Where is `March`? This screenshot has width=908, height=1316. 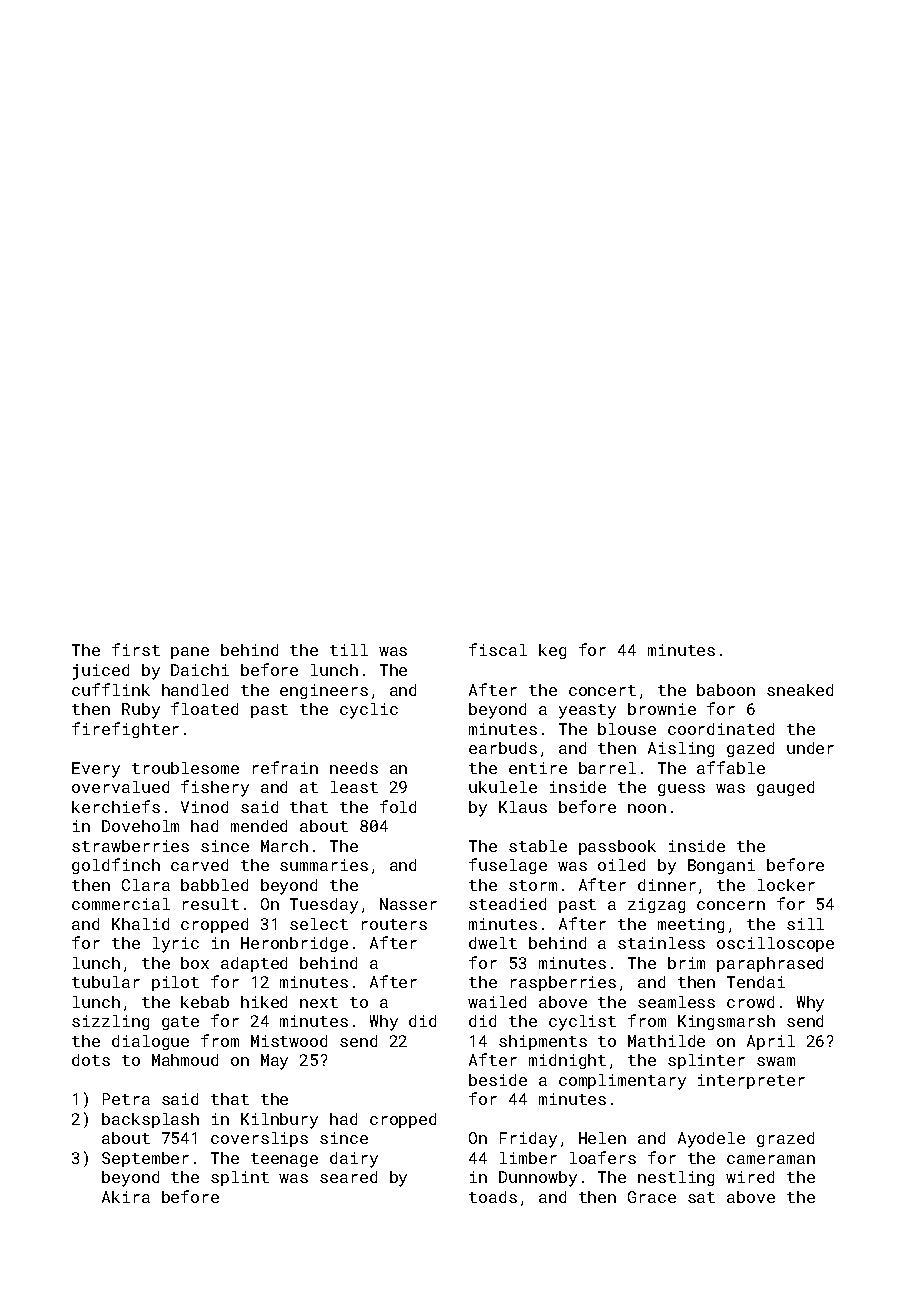 March is located at coordinates (284, 846).
